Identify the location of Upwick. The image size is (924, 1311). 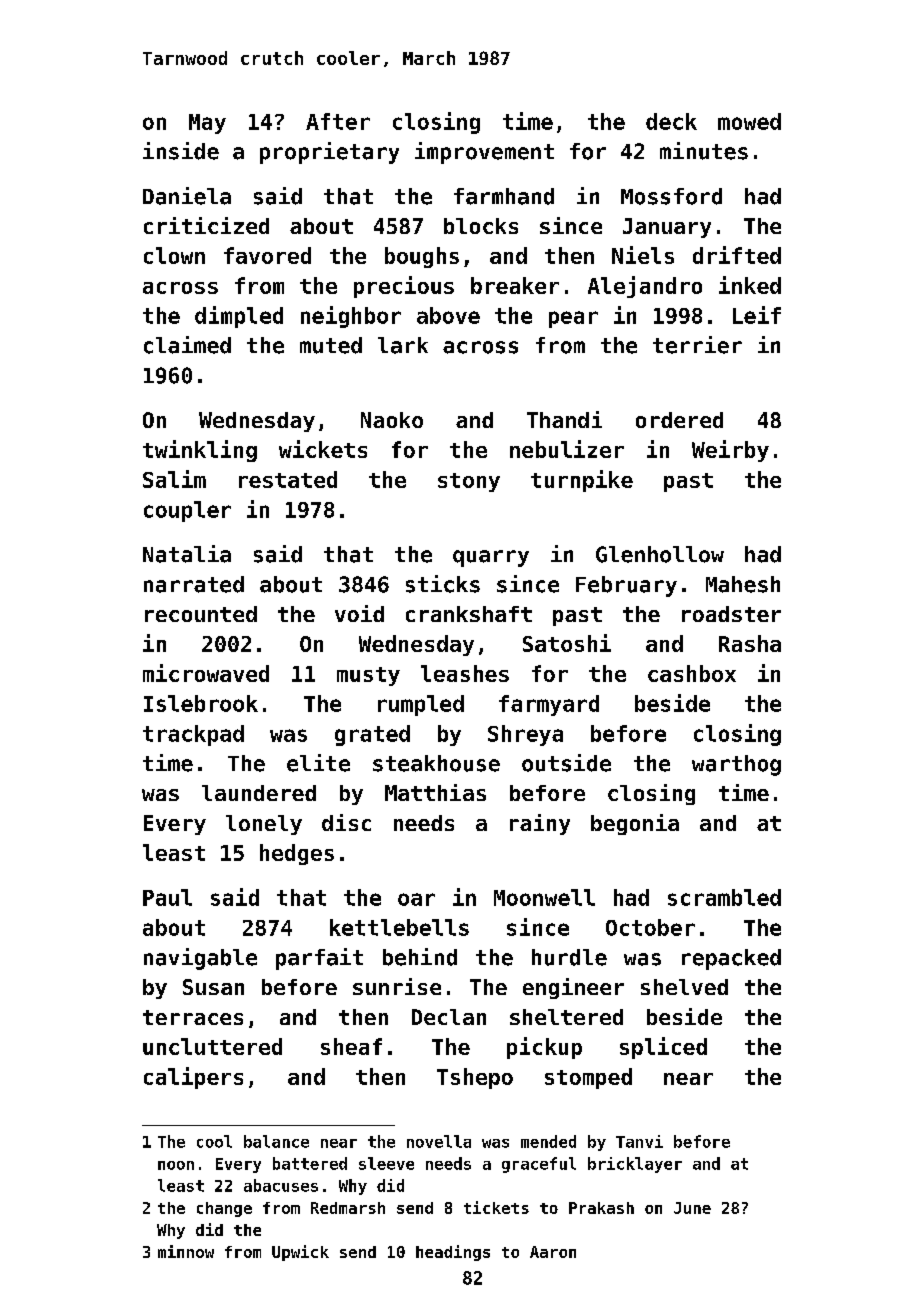
(300, 1253).
